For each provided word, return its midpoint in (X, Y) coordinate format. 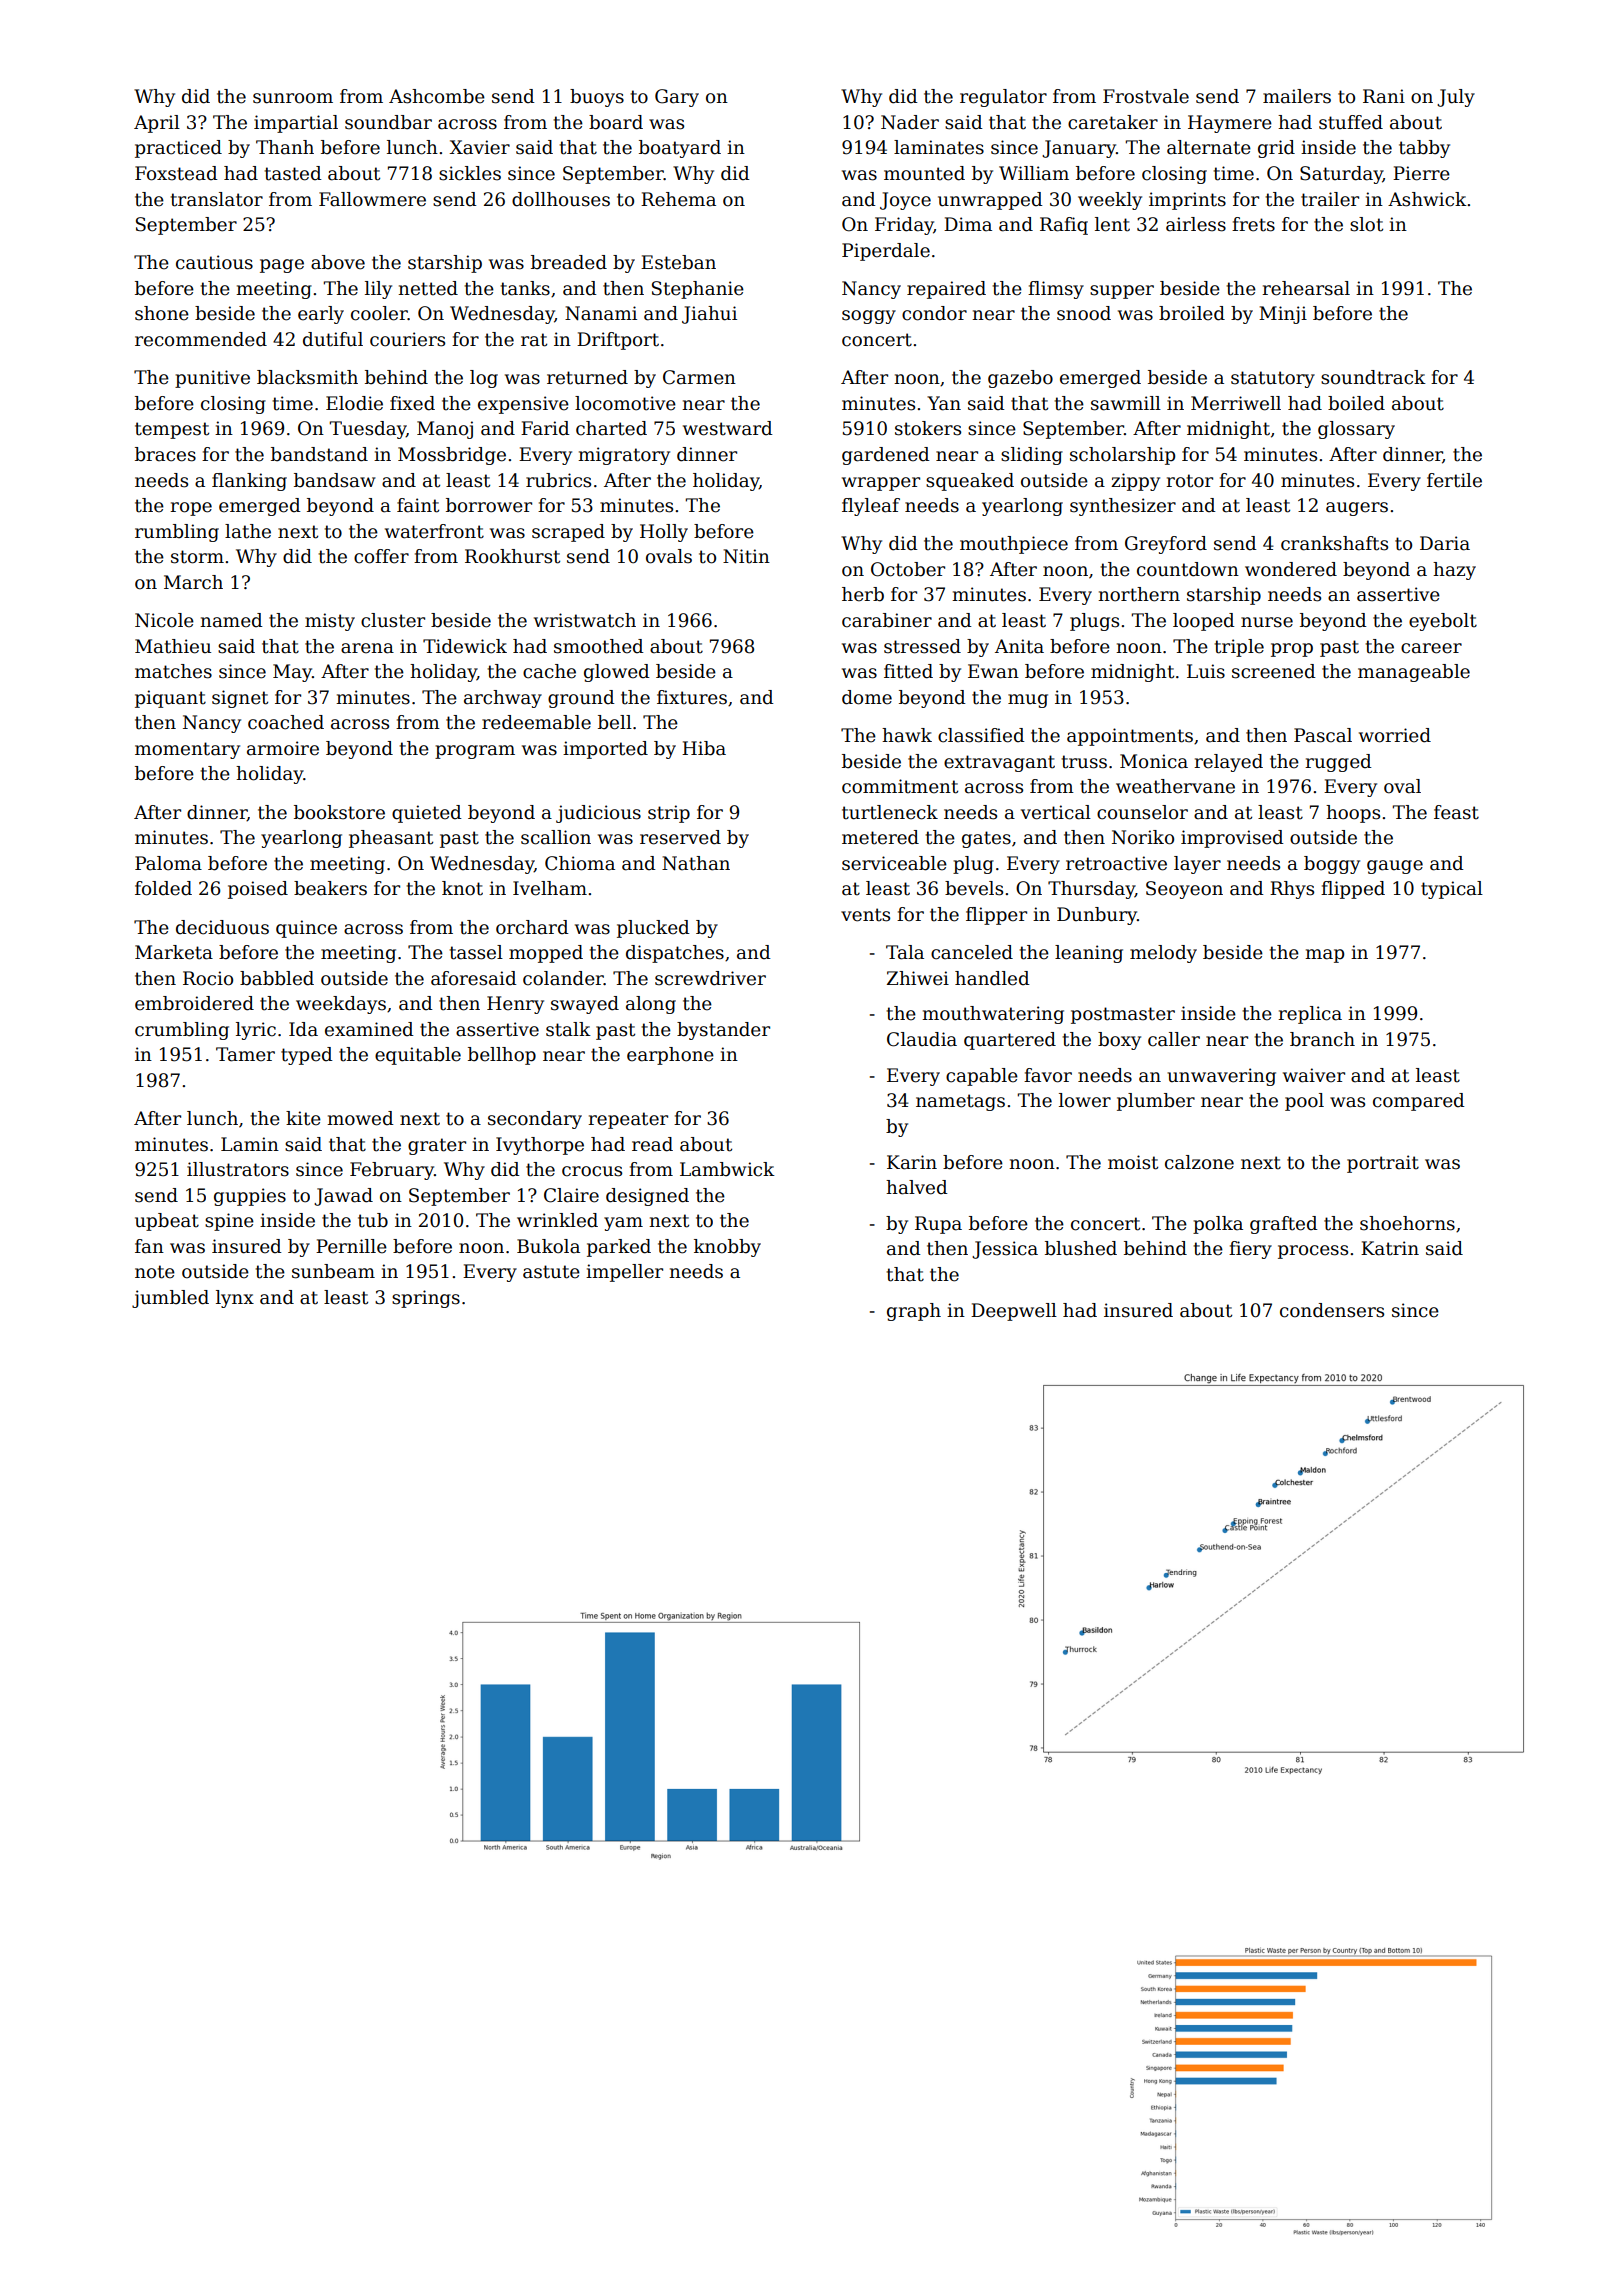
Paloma (168, 863)
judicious (598, 814)
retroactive (1116, 863)
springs (426, 1299)
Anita (1019, 646)
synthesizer (1123, 507)
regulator (1003, 98)
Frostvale (1146, 96)
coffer (381, 556)
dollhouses (561, 199)
